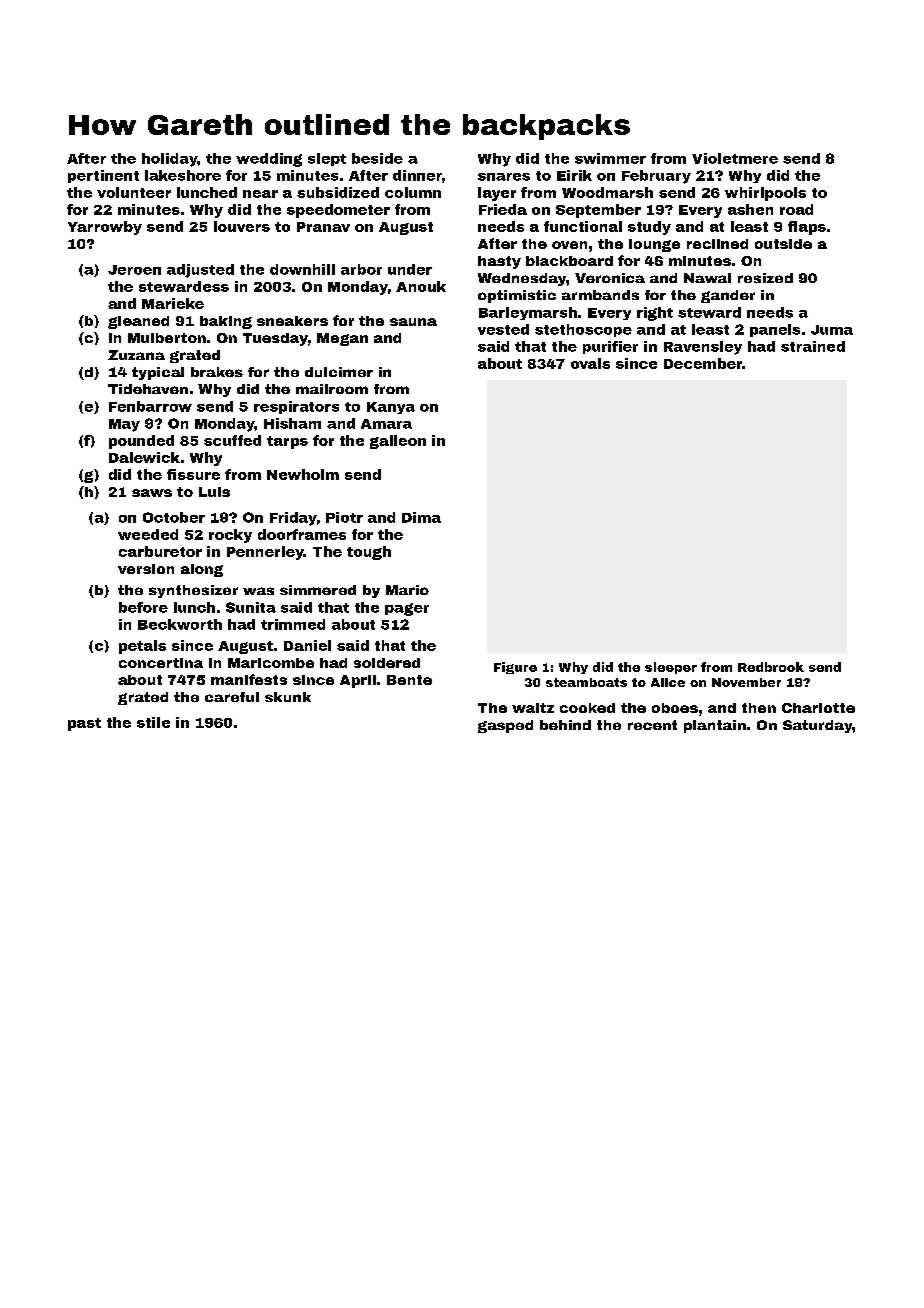  What do you see at coordinates (765, 194) in the document?
I see `whirlpools` at bounding box center [765, 194].
